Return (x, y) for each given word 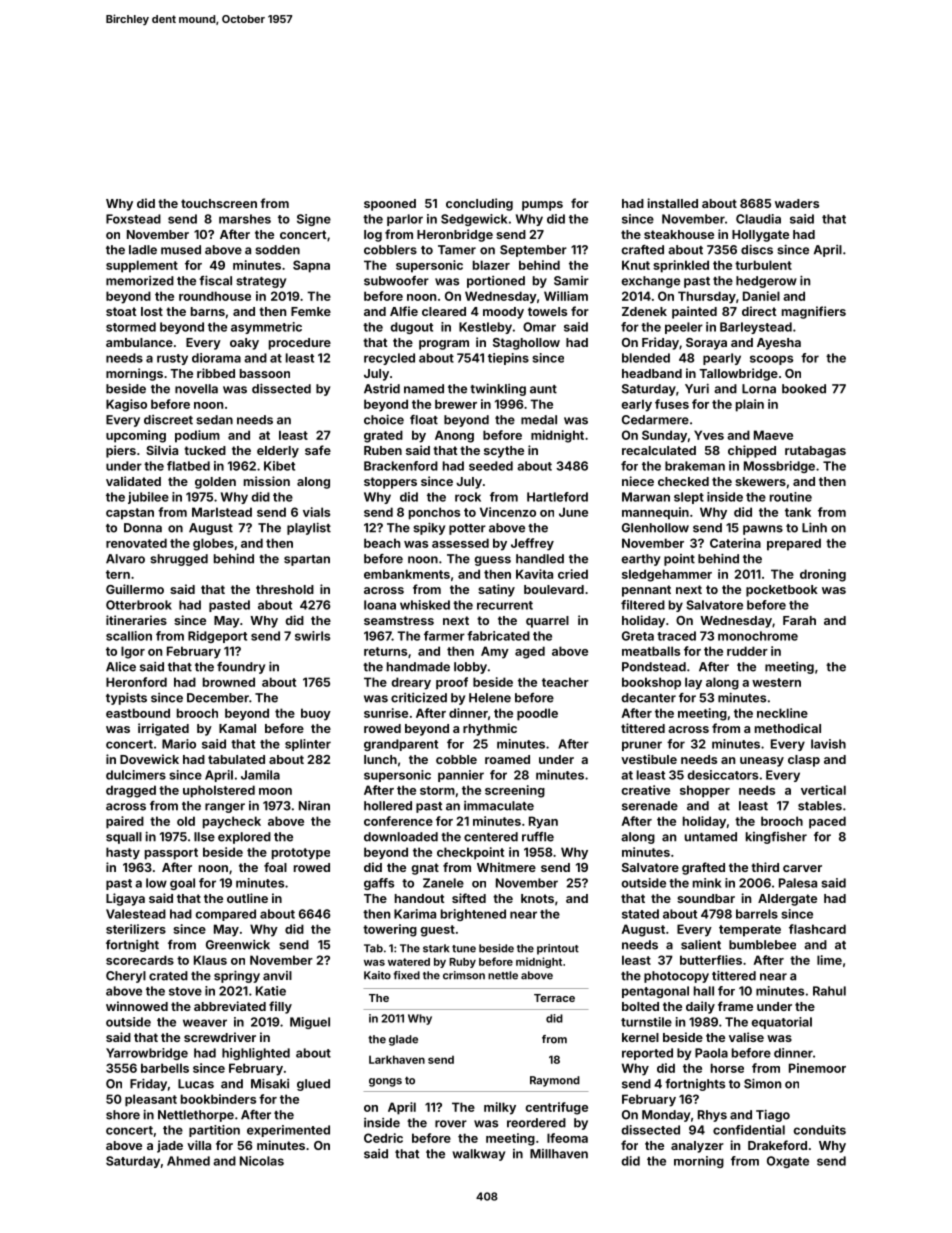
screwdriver (220, 1037)
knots (537, 898)
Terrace (554, 998)
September (533, 251)
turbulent (763, 265)
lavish (828, 744)
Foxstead (133, 219)
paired (125, 822)
